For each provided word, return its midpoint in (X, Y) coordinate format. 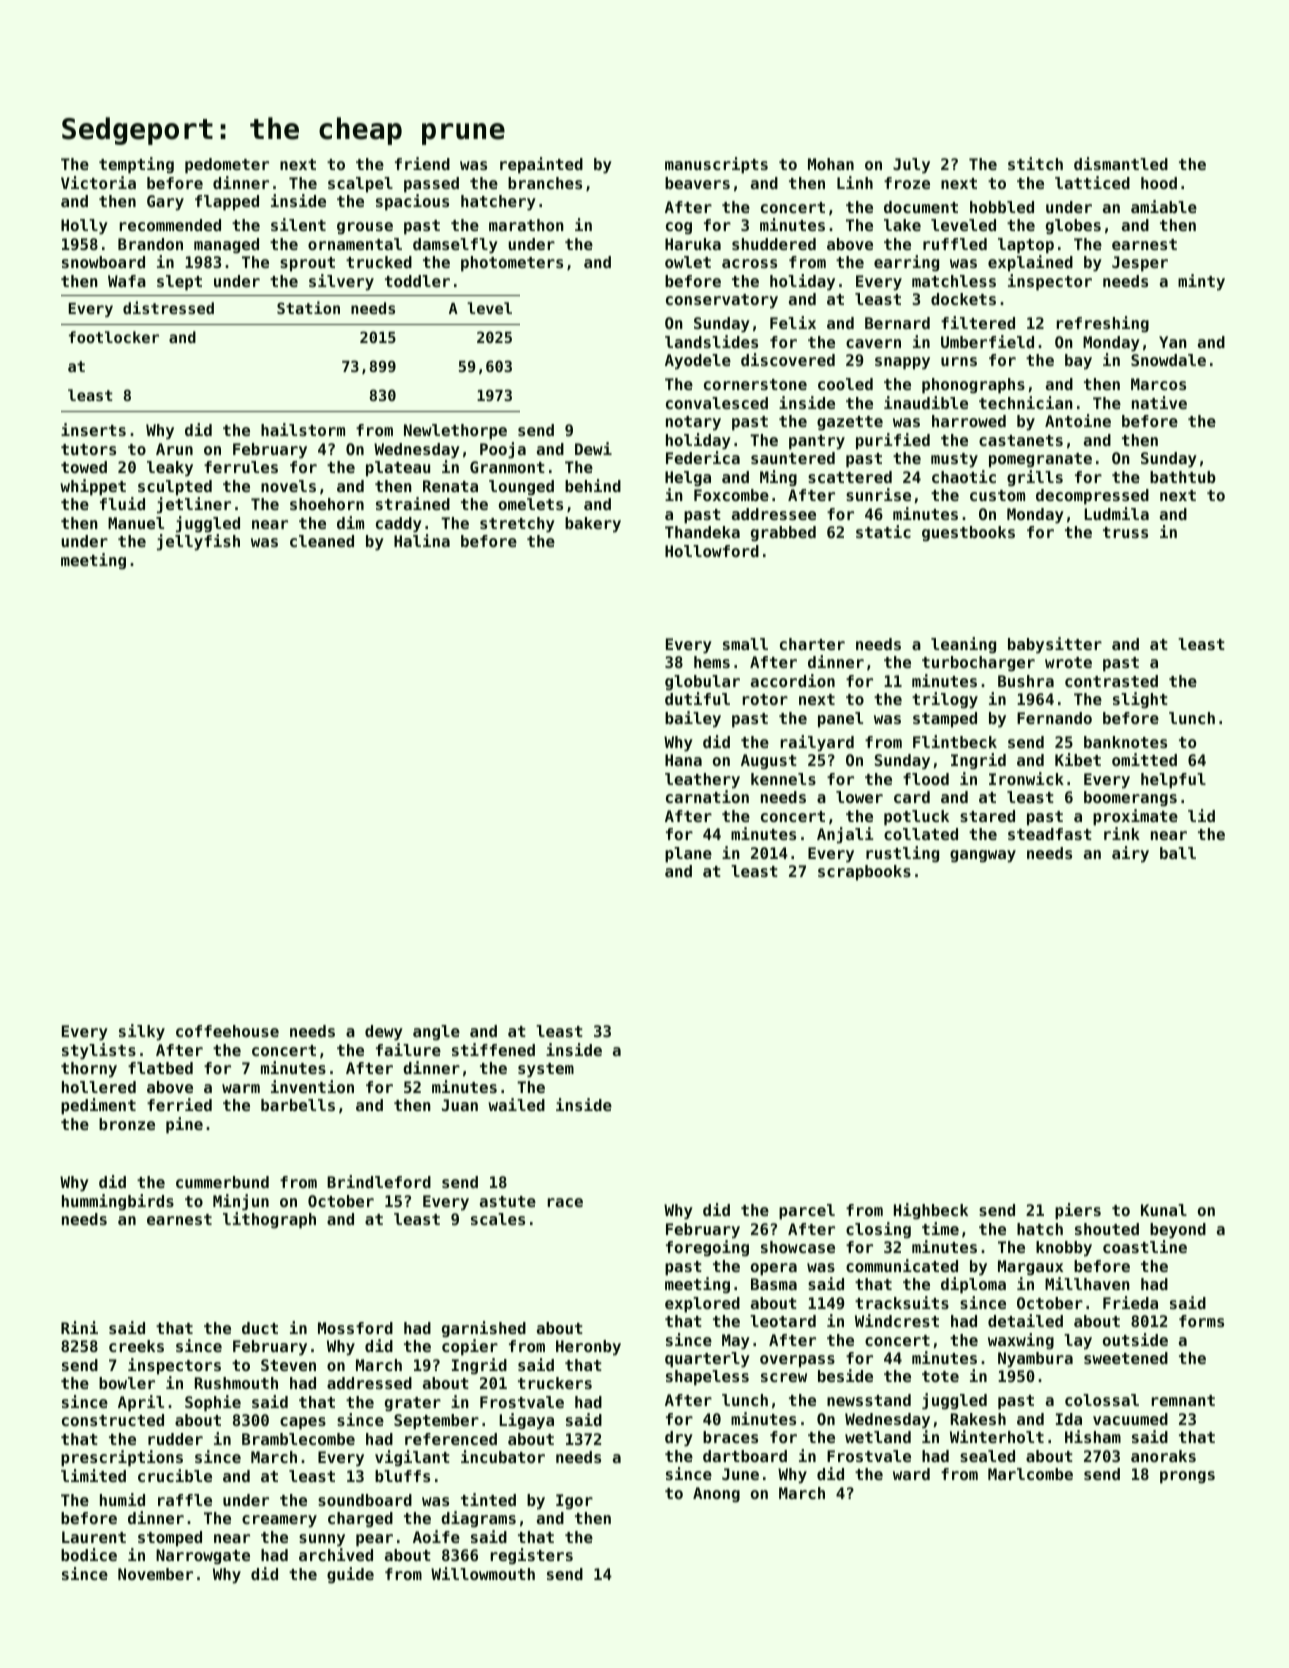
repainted (541, 165)
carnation (707, 796)
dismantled (1121, 163)
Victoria (98, 182)
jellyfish (198, 542)
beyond (1178, 1231)
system (546, 1070)
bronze (127, 1124)
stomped (170, 1539)
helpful (1173, 781)
